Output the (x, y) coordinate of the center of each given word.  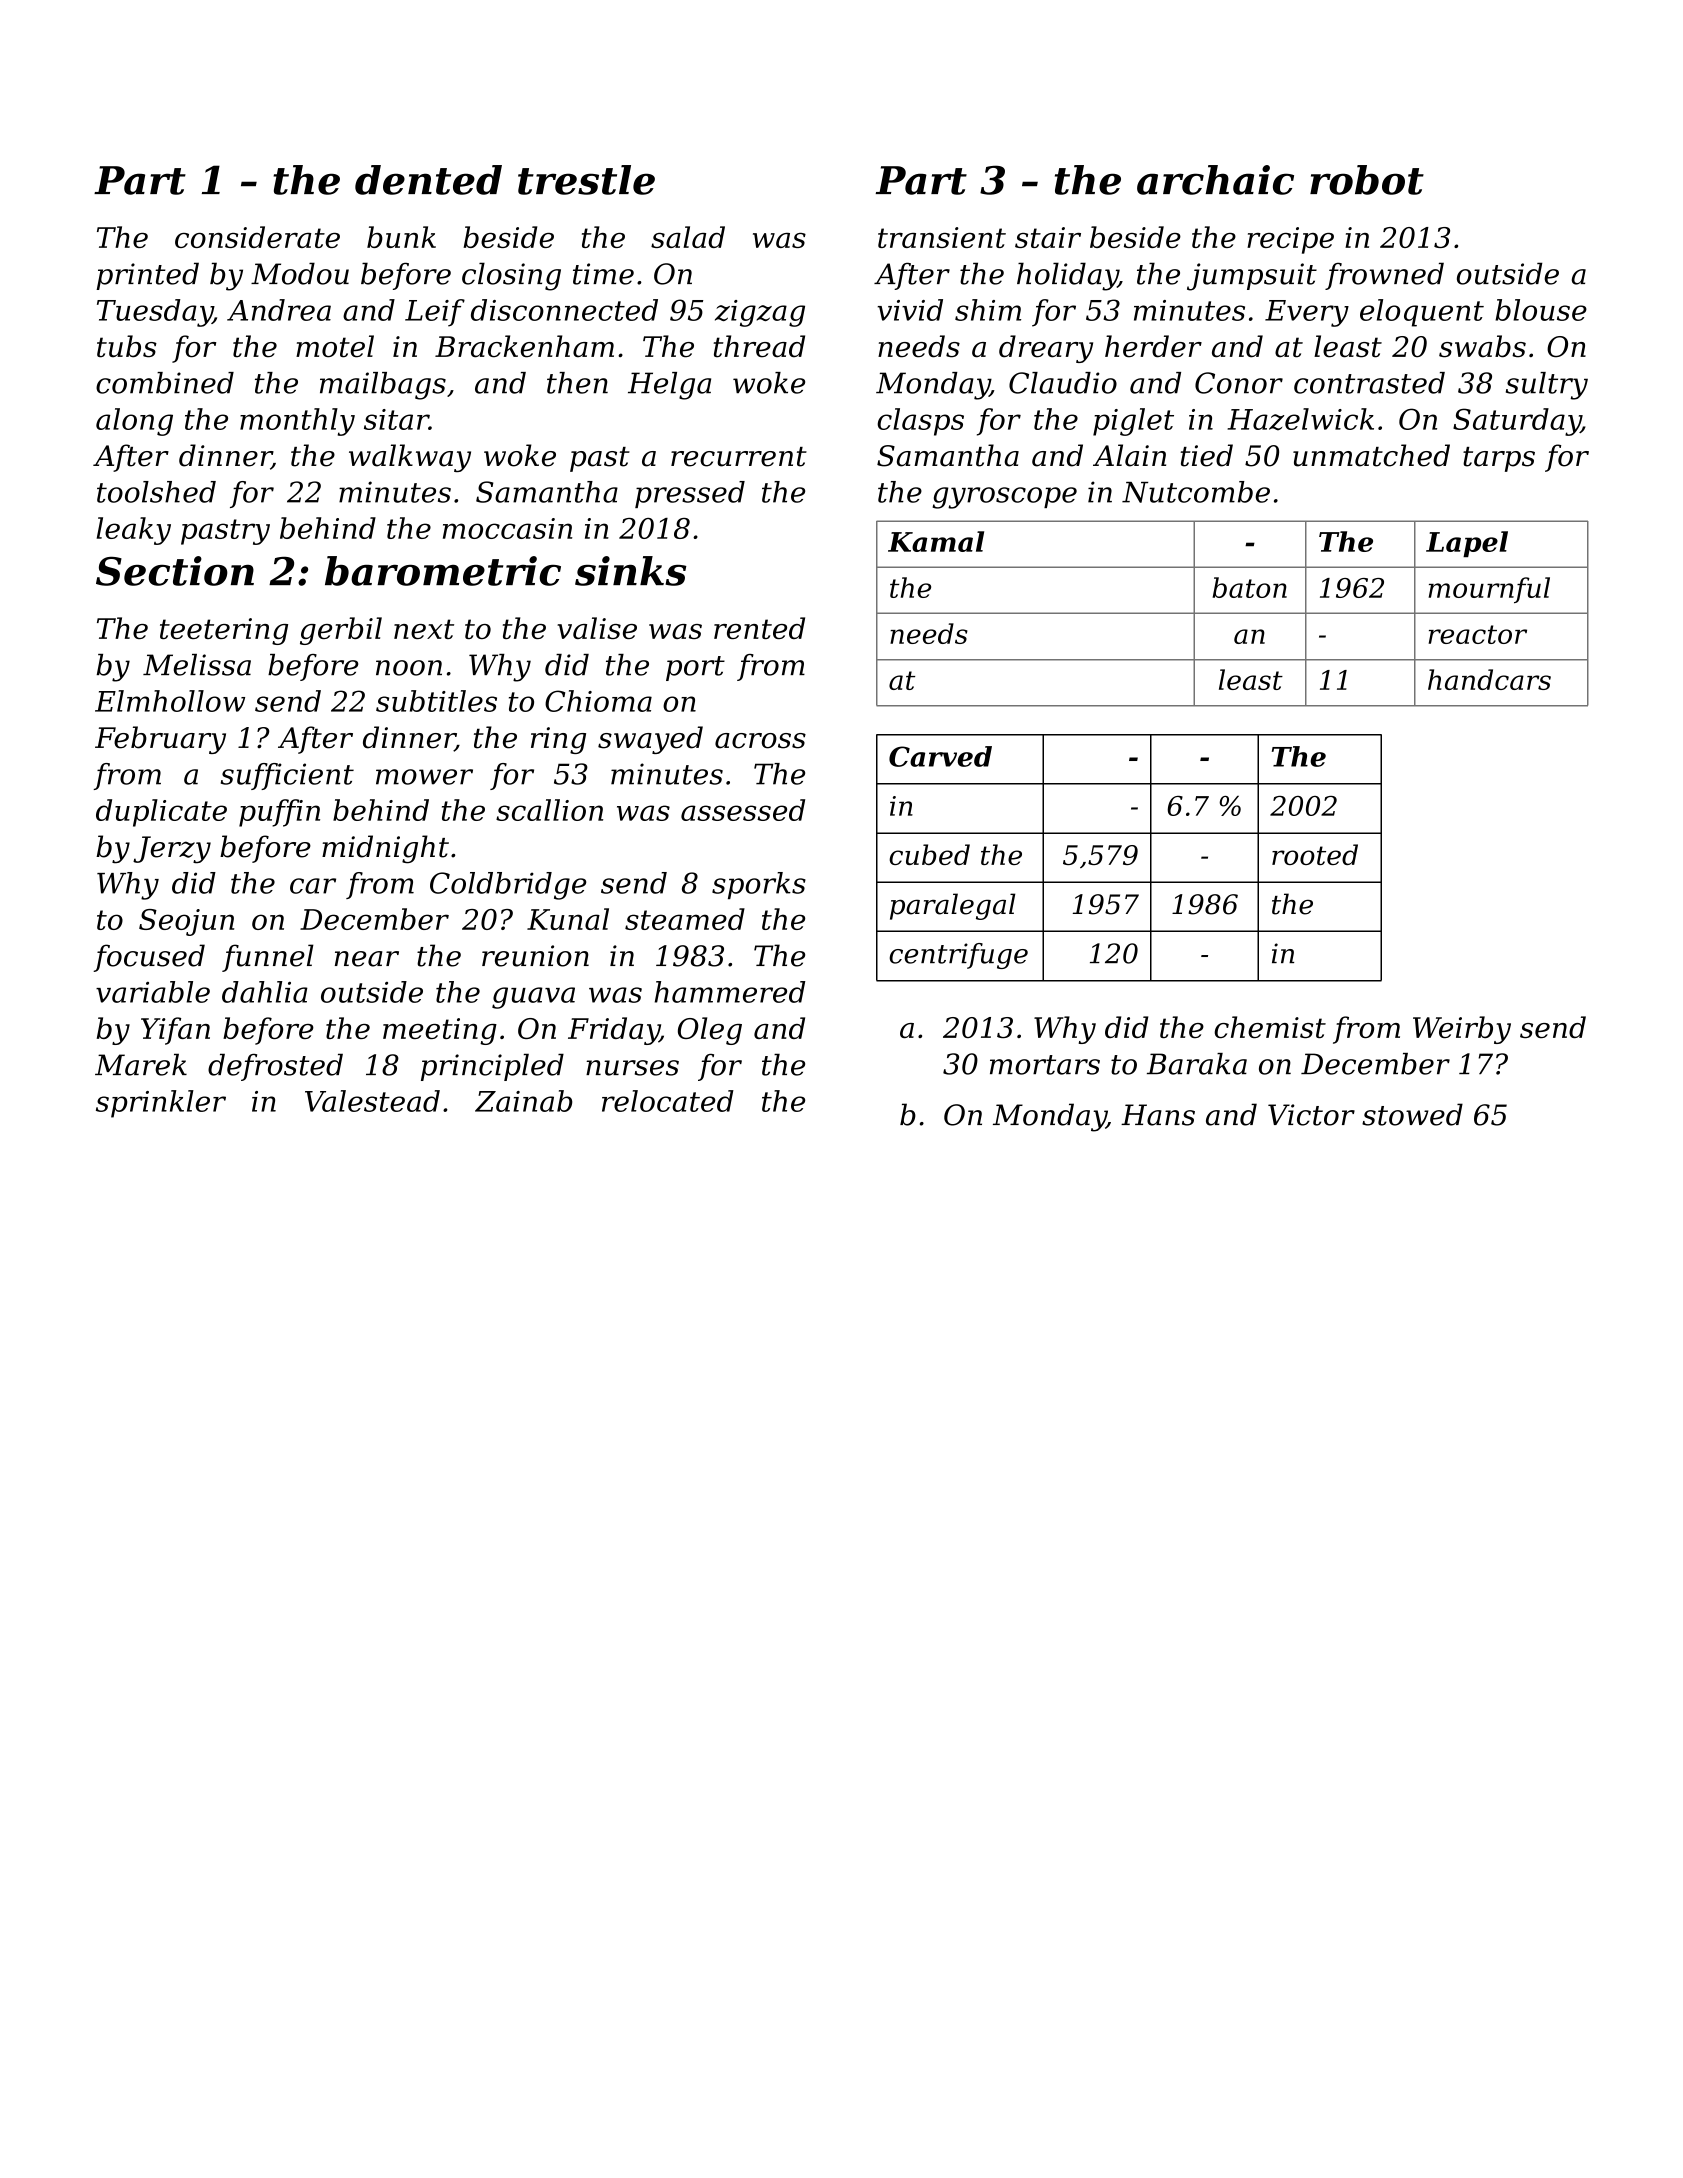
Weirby (1462, 1030)
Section (175, 571)
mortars (1045, 1065)
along (134, 422)
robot (1367, 180)
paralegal (952, 906)
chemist (1270, 1027)
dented (428, 180)
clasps (920, 422)
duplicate (161, 813)
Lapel (1467, 544)
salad (688, 237)
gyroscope (1005, 498)
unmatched (1371, 455)
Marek (141, 1065)
